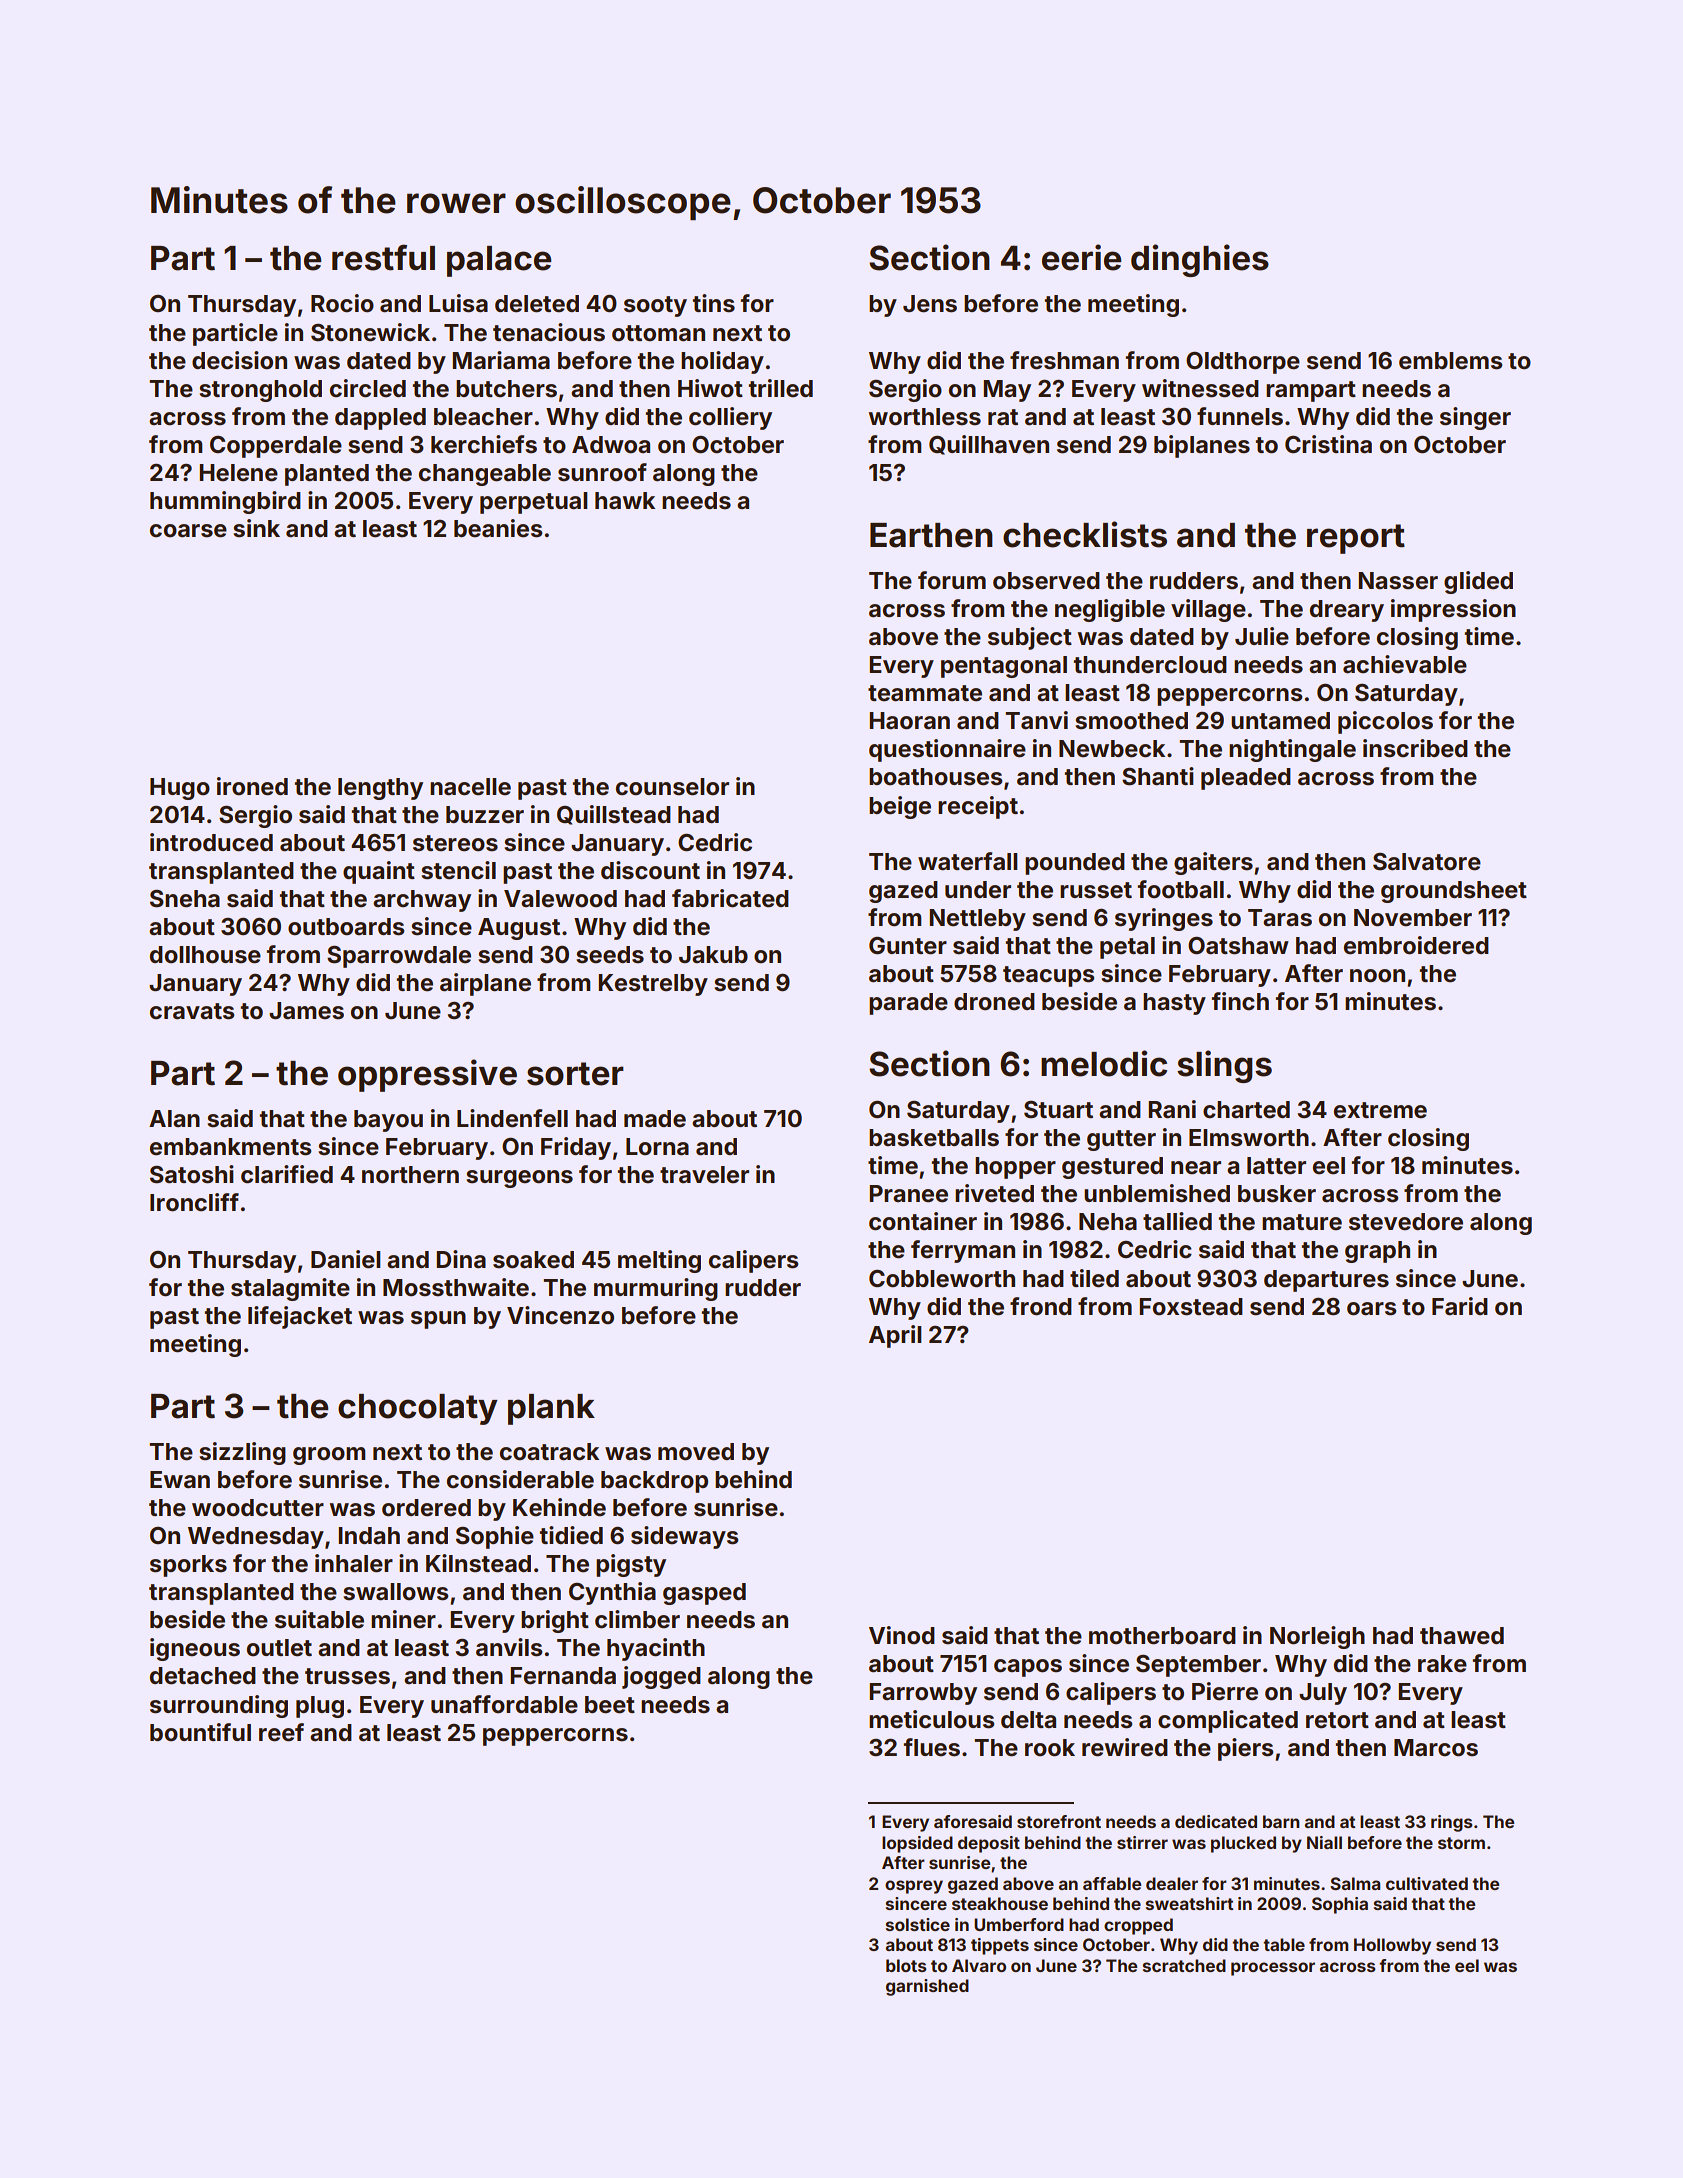 The width and height of the screenshot is (1683, 2178). I want to click on tins, so click(714, 303).
